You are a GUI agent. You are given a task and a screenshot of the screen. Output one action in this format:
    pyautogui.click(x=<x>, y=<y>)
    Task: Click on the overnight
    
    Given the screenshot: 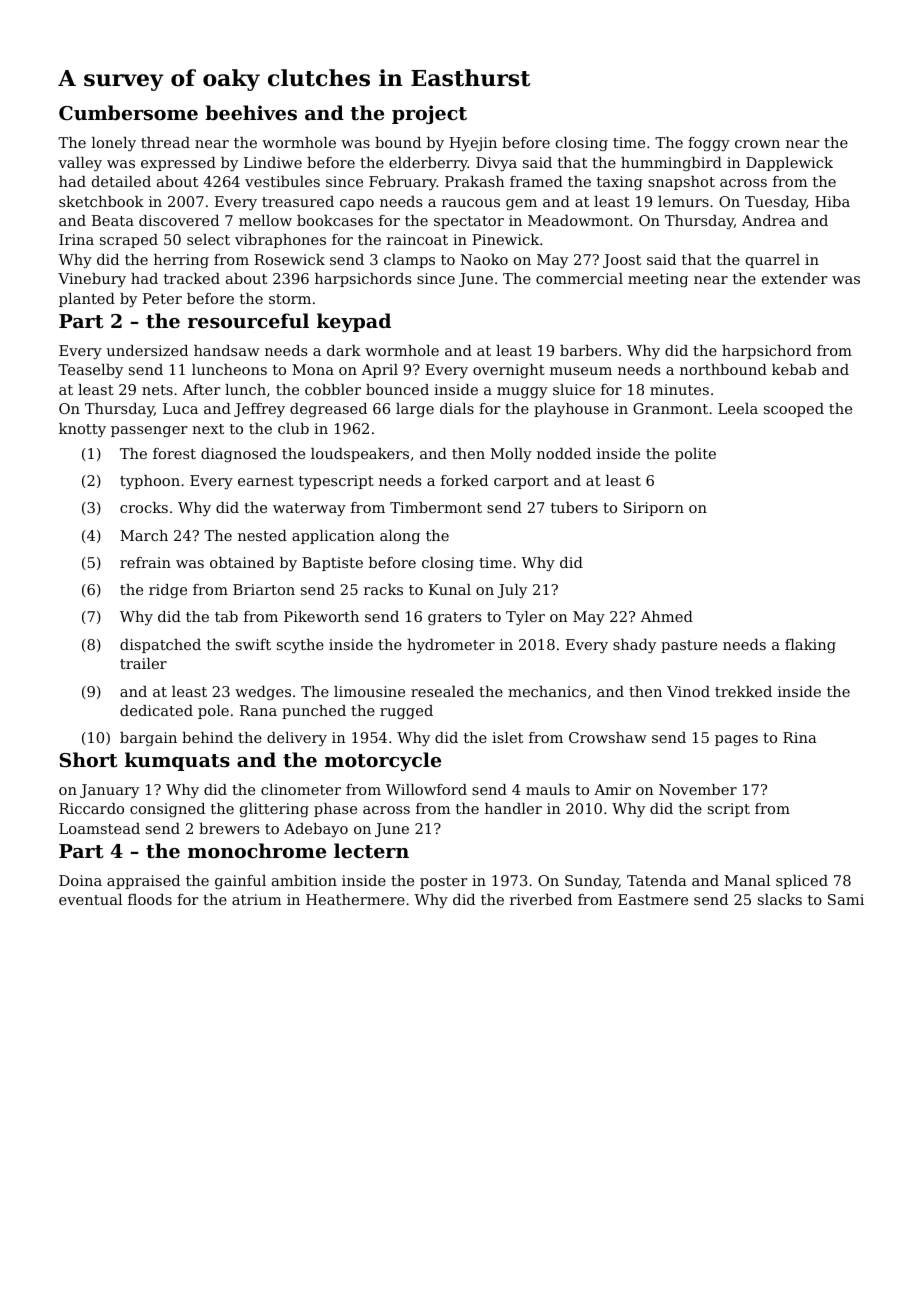 What is the action you would take?
    pyautogui.click(x=509, y=371)
